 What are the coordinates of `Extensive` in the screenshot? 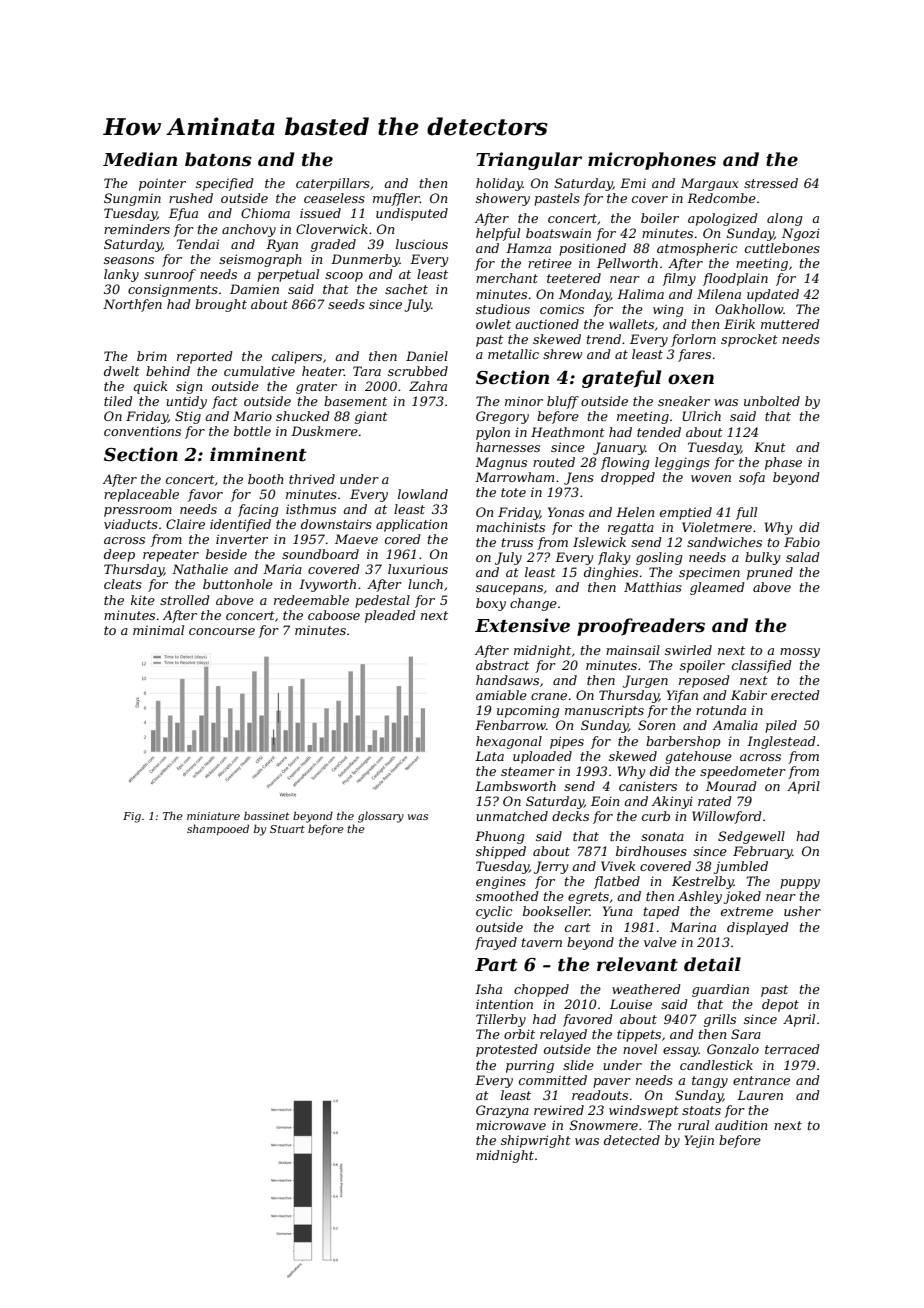 It's located at (522, 625).
